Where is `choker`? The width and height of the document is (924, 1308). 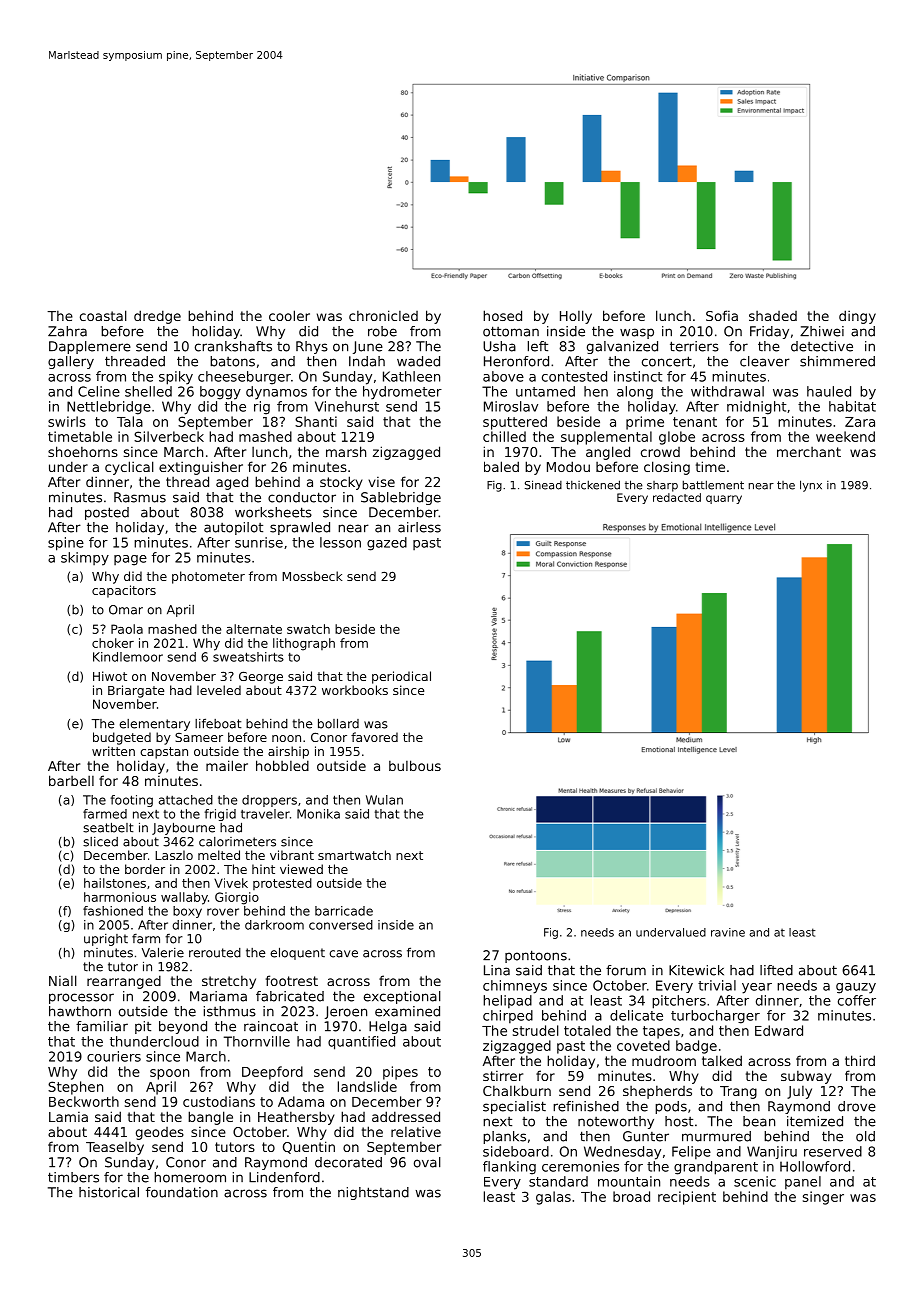 choker is located at coordinates (113, 643).
